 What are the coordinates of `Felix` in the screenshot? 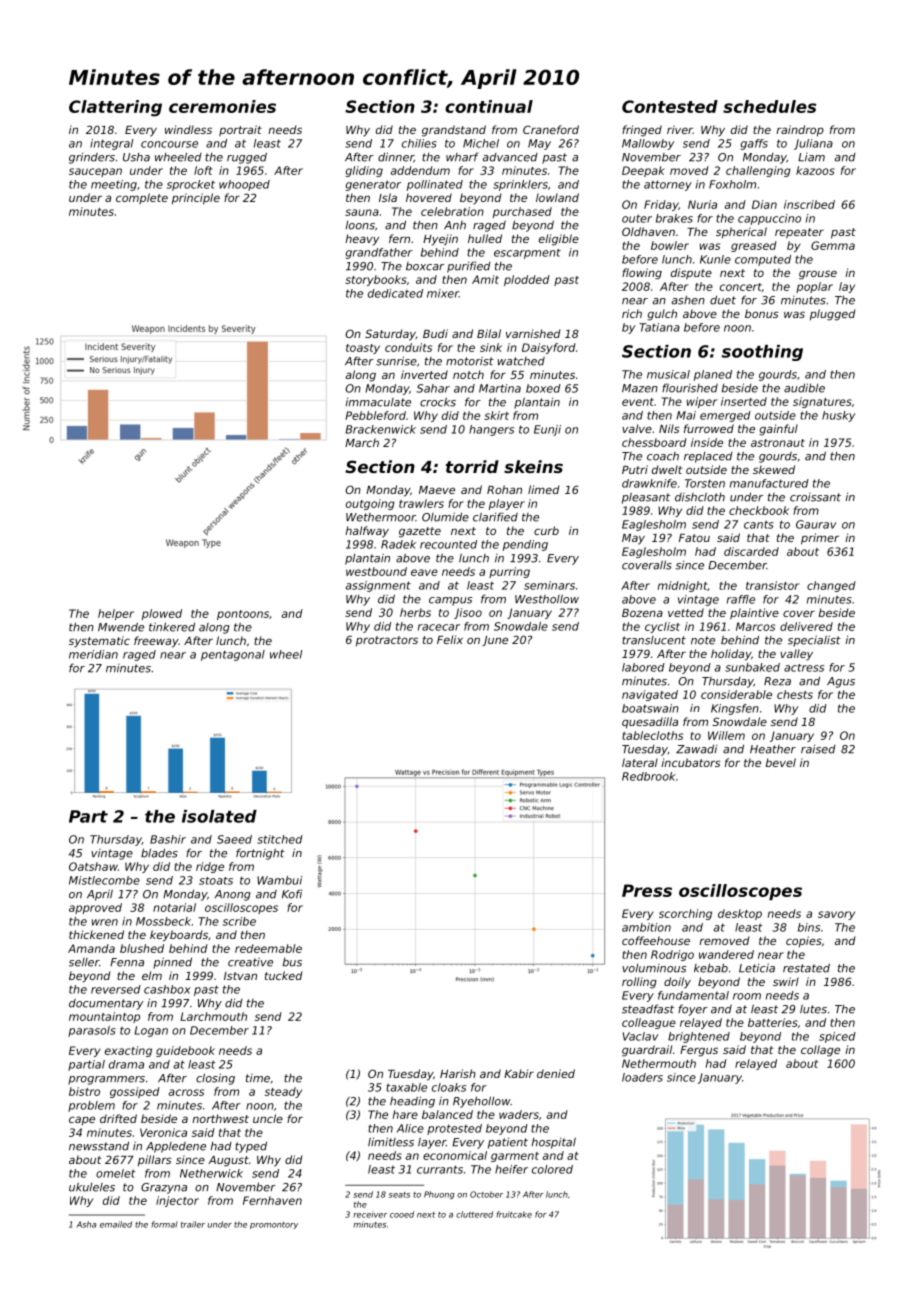 It's located at (450, 639).
